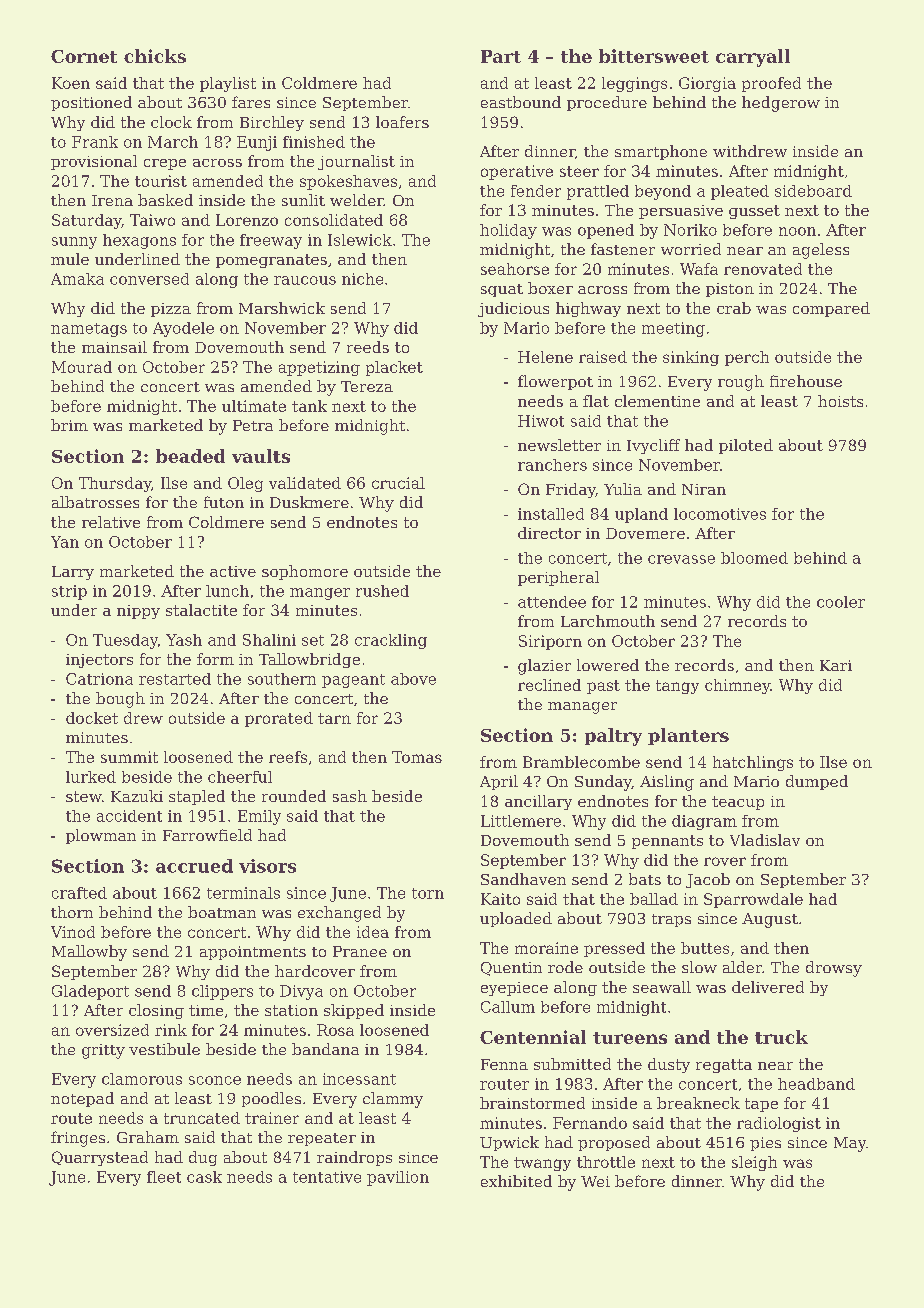 This page has height=1308, width=924. I want to click on injectors, so click(99, 661).
